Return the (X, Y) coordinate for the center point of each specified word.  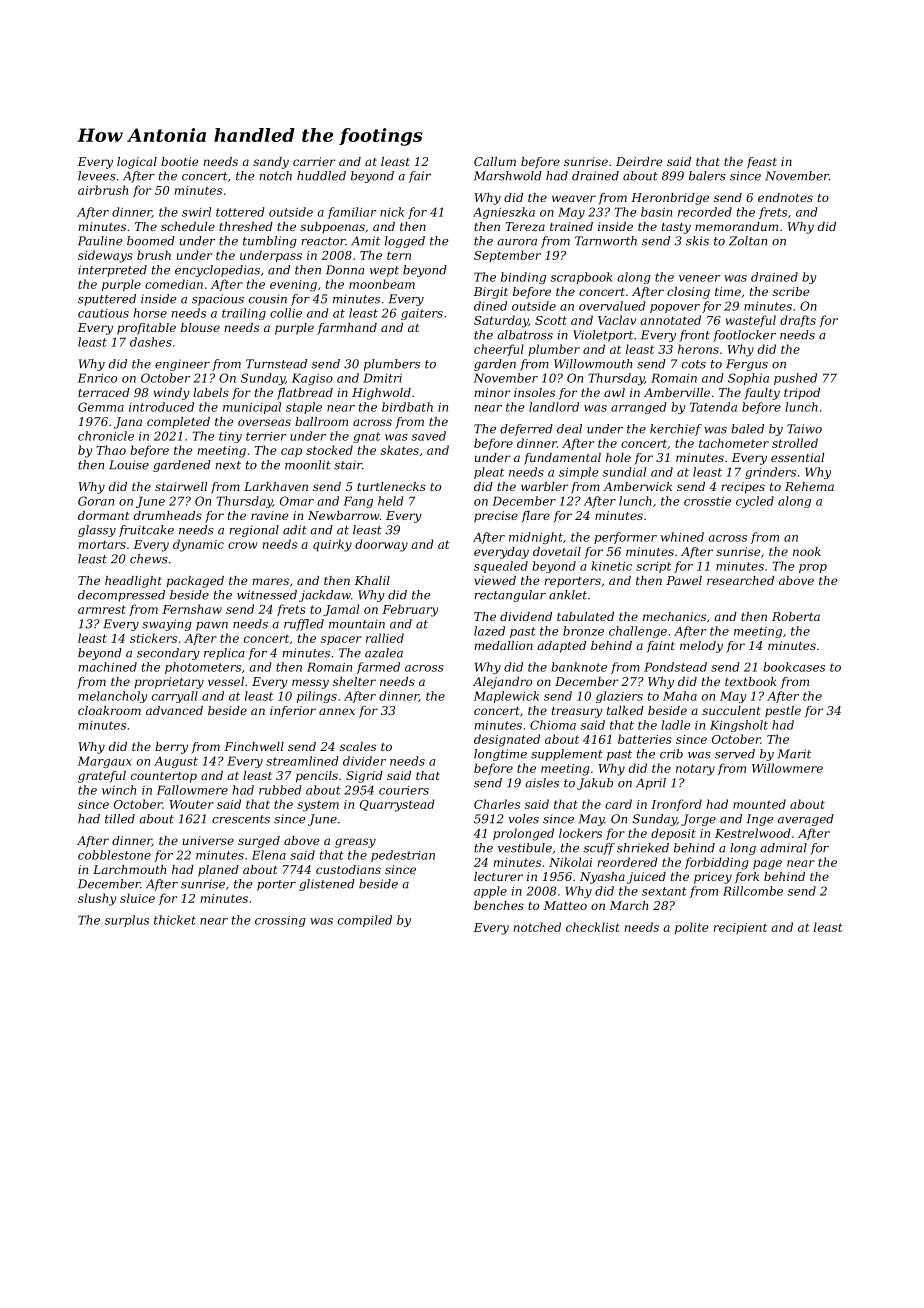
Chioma (553, 725)
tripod (802, 394)
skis (697, 241)
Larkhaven (276, 486)
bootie (180, 161)
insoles (534, 392)
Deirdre (639, 161)
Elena (269, 855)
